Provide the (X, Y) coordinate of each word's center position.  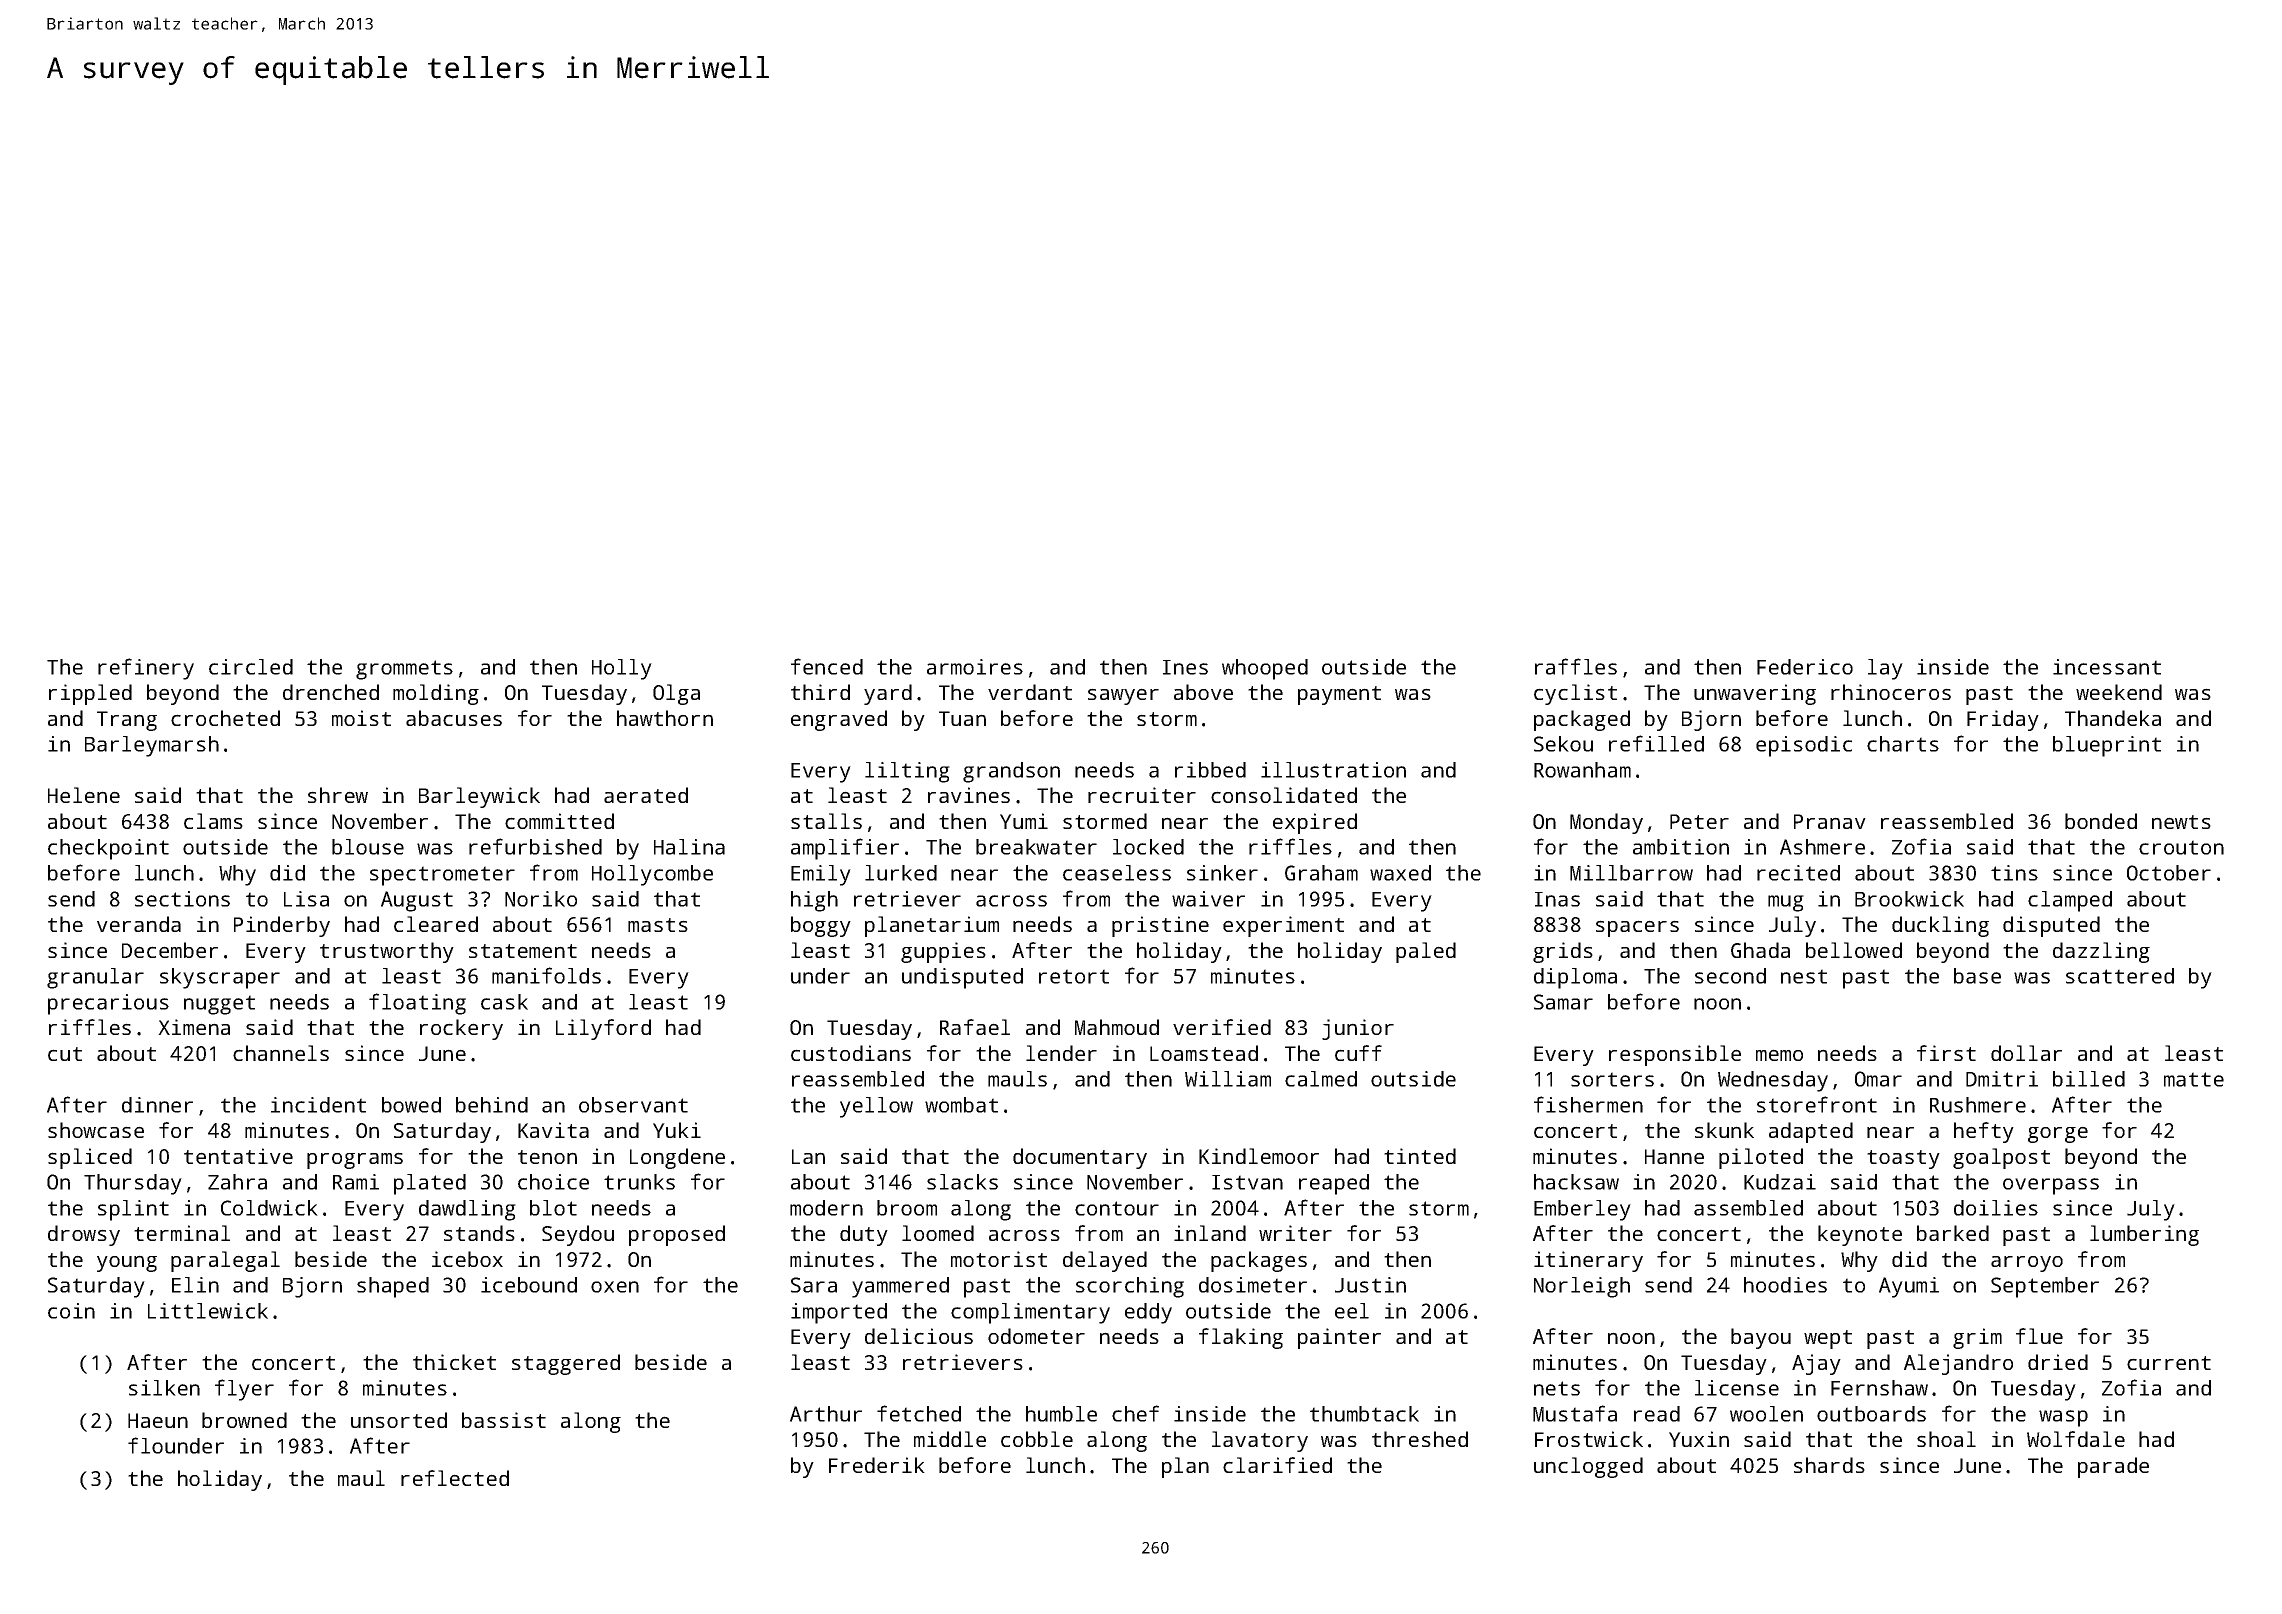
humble (1061, 1414)
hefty (1984, 1132)
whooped (1265, 669)
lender (1061, 1053)
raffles (1576, 666)
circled (251, 667)
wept (1828, 1339)
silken (164, 1388)
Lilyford (603, 1029)
